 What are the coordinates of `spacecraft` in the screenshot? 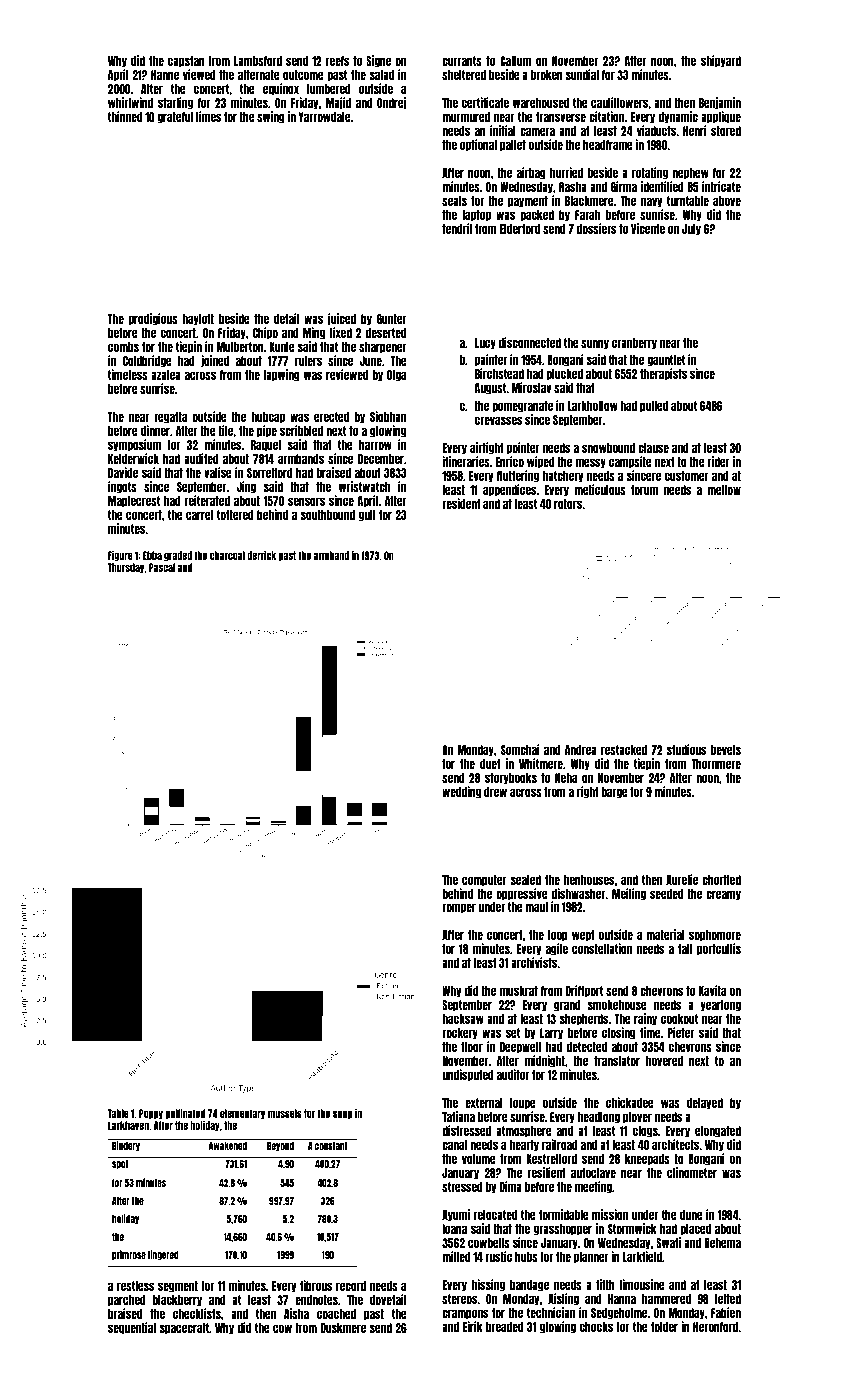 It's located at (184, 1329).
